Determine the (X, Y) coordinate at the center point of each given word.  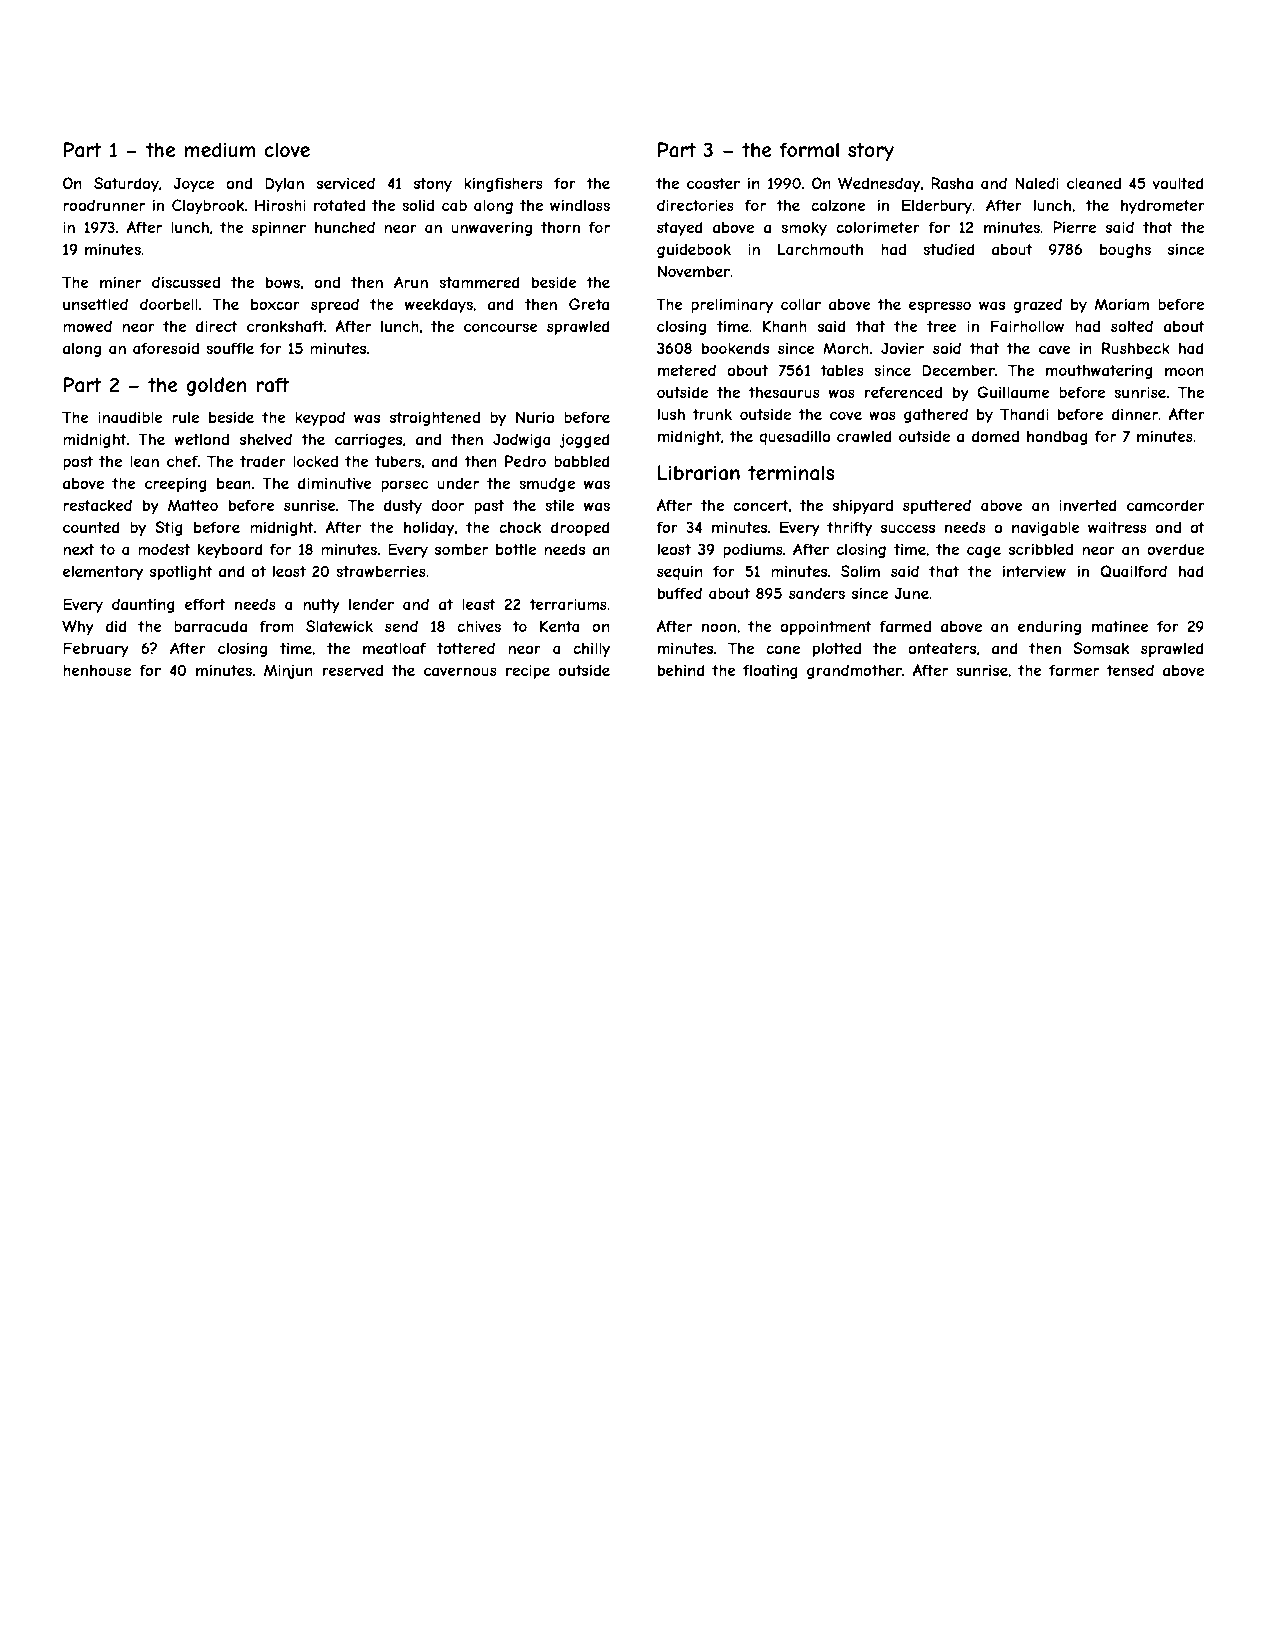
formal (809, 150)
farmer (1074, 670)
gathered (936, 415)
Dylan (284, 184)
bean (234, 483)
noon (719, 627)
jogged (584, 440)
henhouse (97, 670)
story (871, 152)
